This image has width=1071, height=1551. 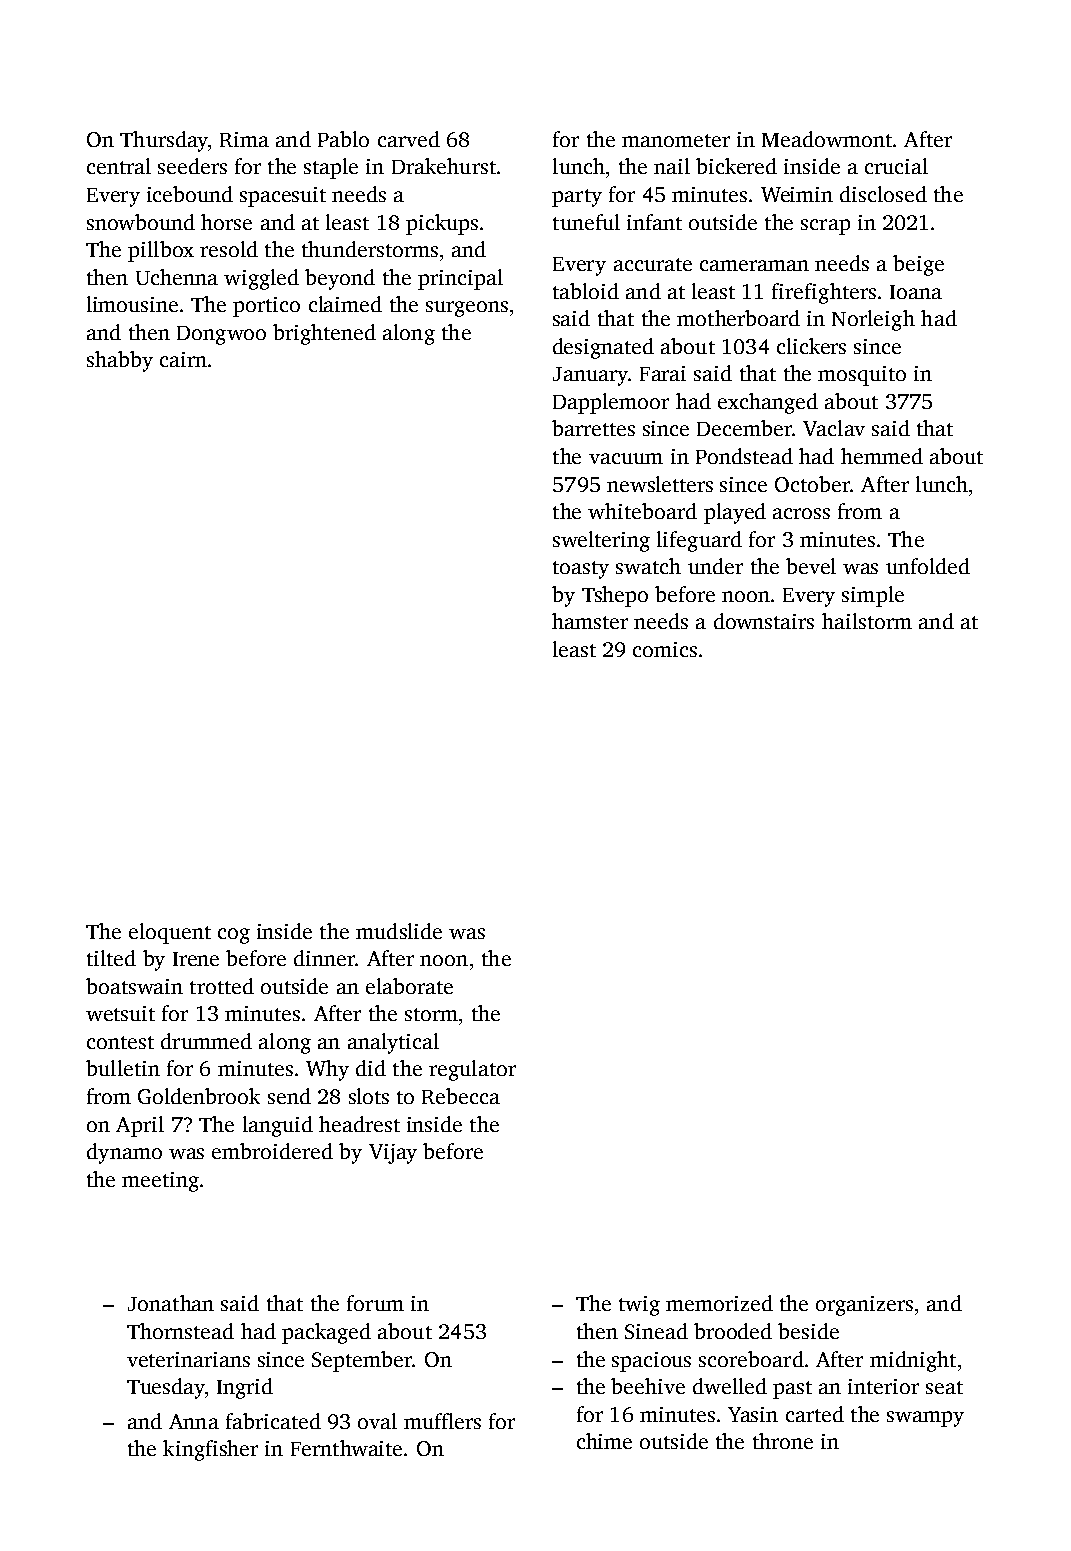 I want to click on organizers, so click(x=864, y=1306).
